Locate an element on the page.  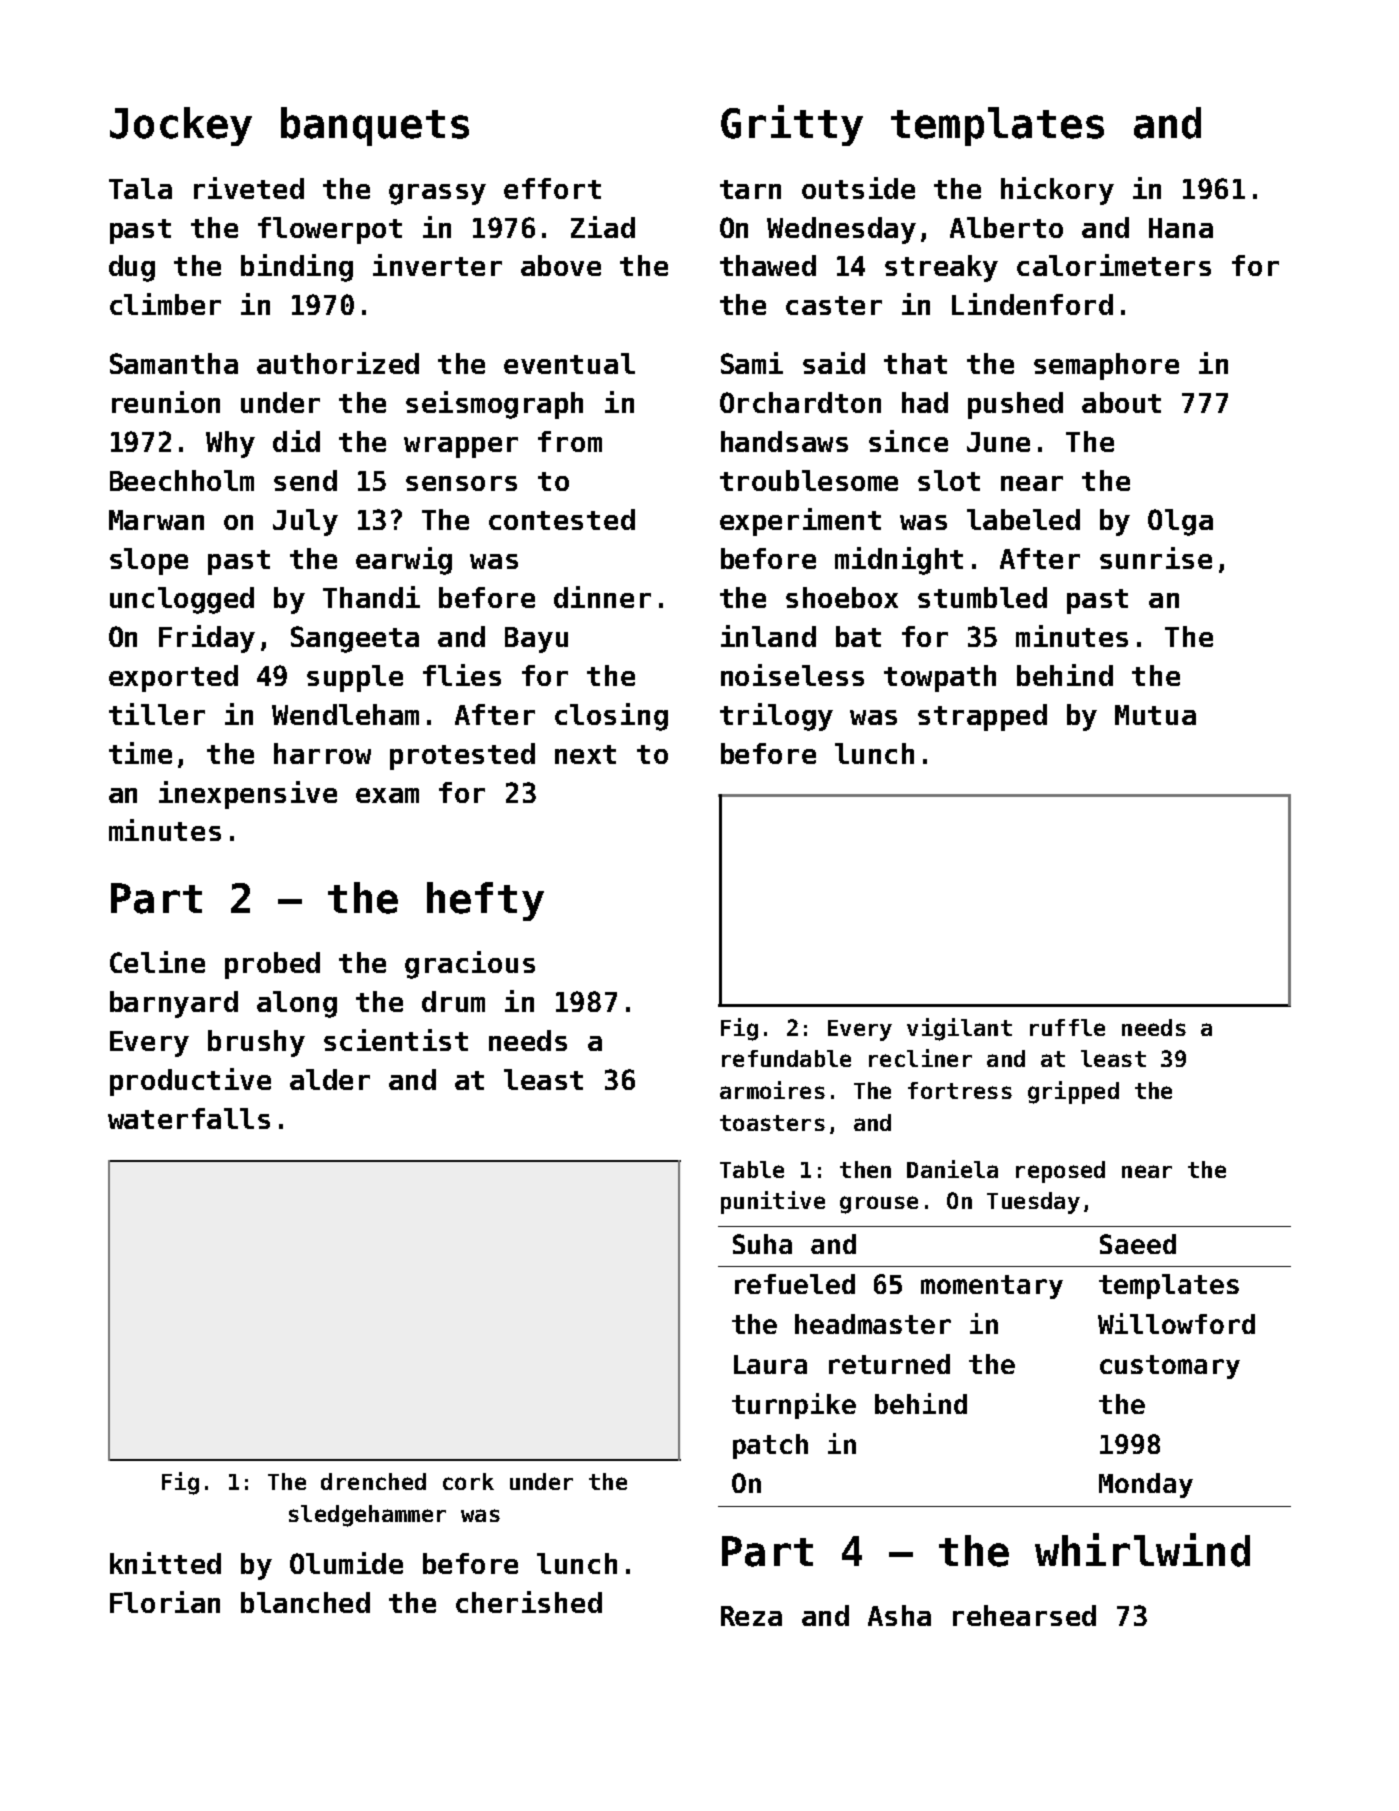
reunion is located at coordinates (166, 402).
